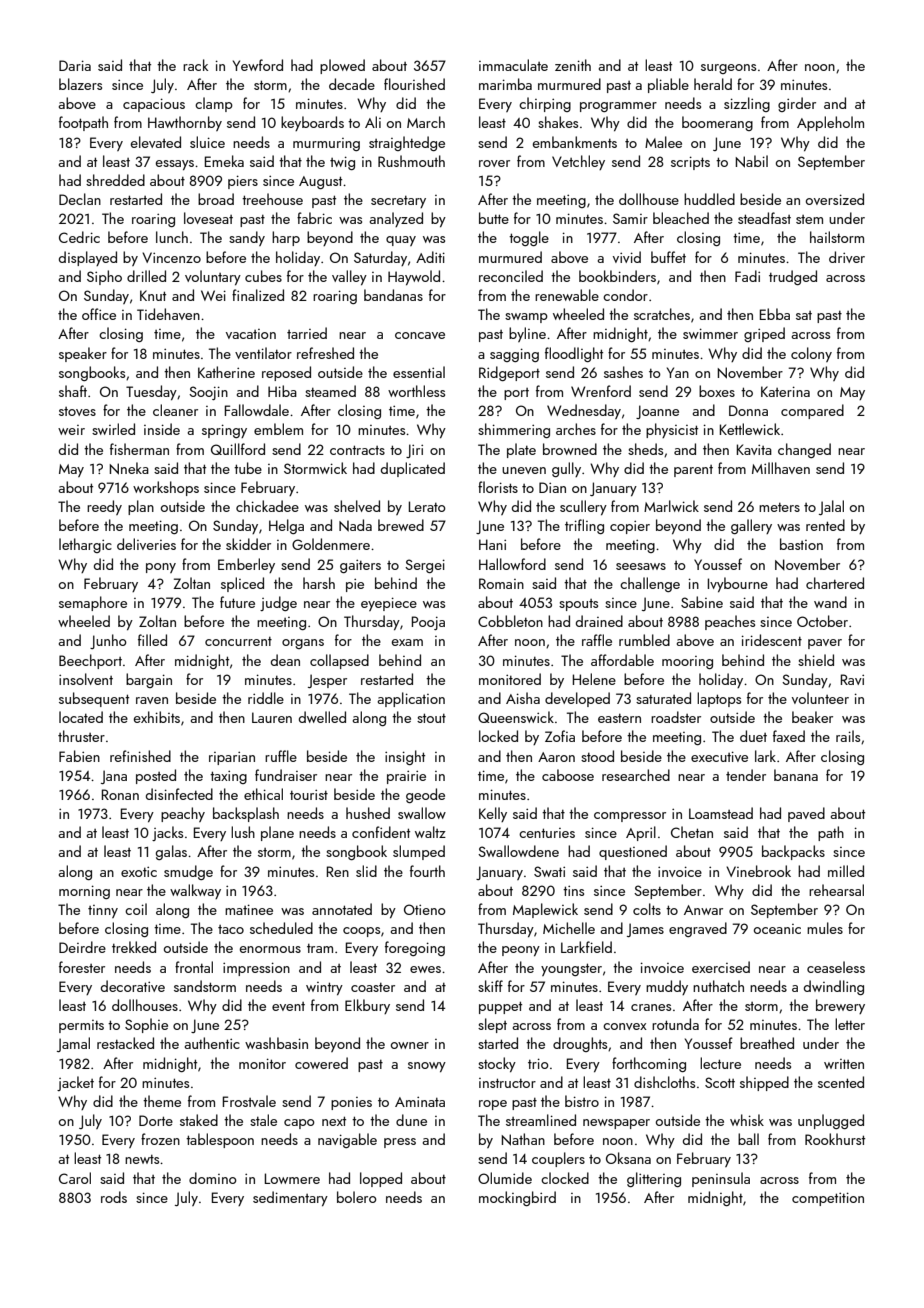 This page has height=1308, width=924. I want to click on rods, so click(114, 1197).
